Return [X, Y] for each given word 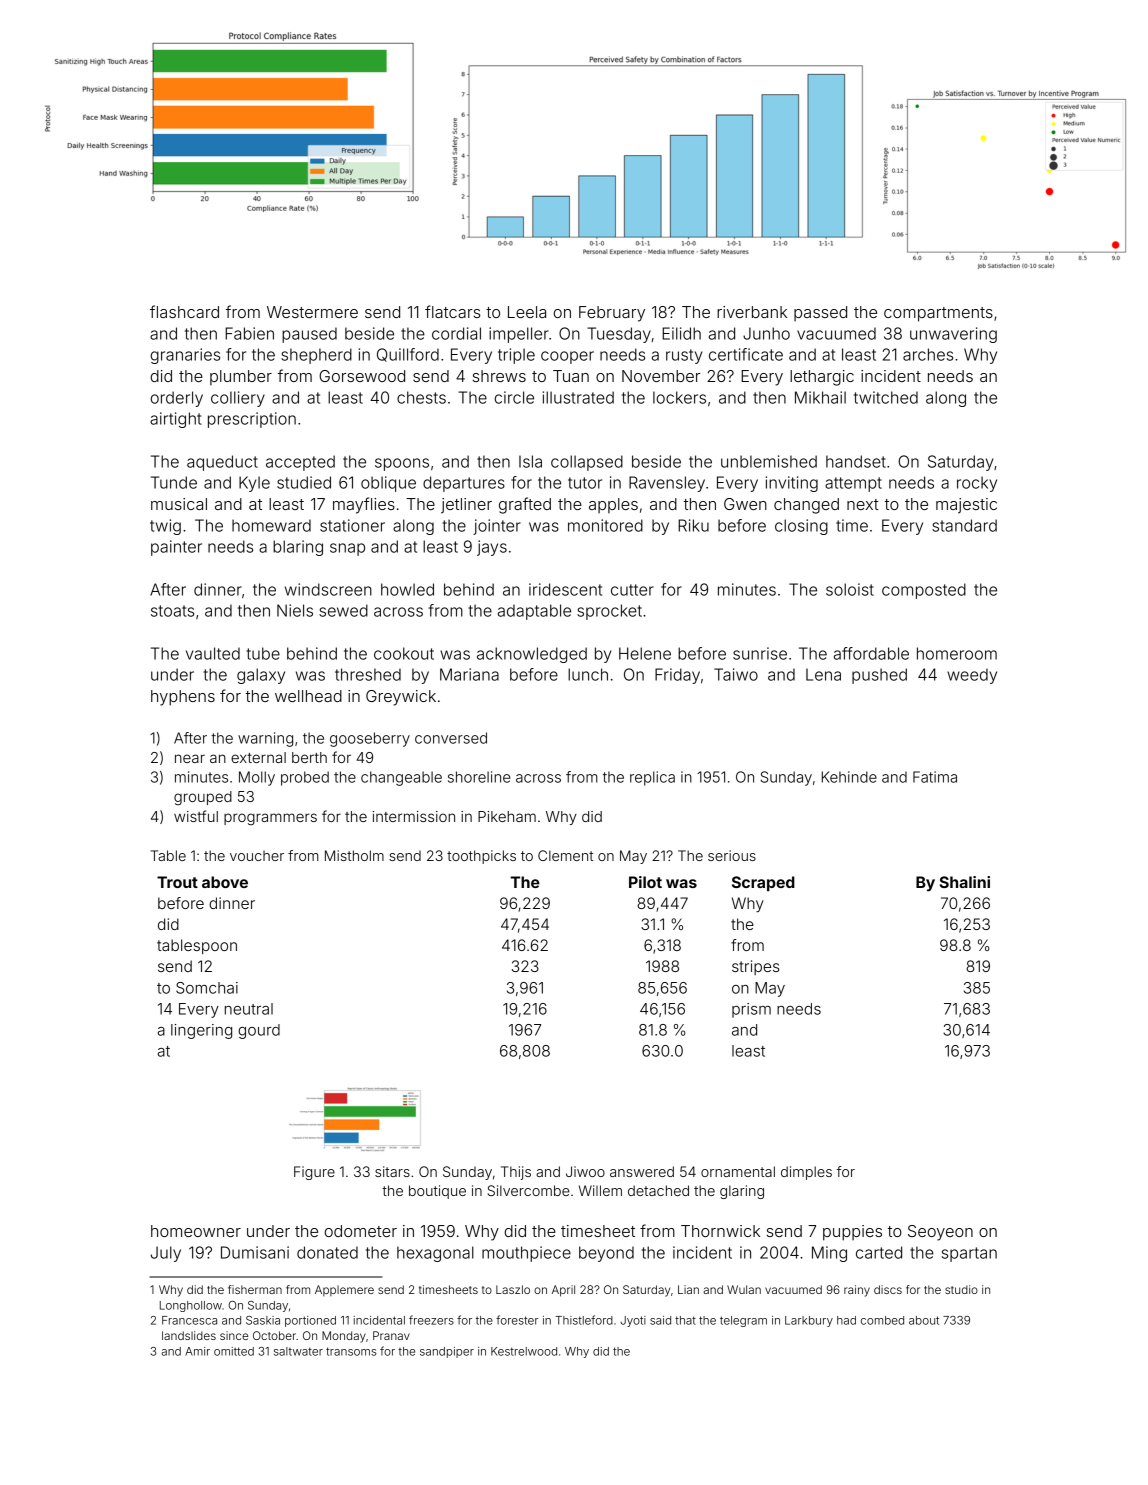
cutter [632, 590]
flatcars [452, 311]
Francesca [189, 1320]
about [924, 1320]
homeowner [196, 1231]
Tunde [174, 482]
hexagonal [435, 1254]
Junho [766, 333]
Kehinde [849, 777]
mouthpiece [526, 1254]
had [846, 1320]
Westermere [312, 312]
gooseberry [370, 739]
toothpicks [481, 857]
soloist [850, 589]
